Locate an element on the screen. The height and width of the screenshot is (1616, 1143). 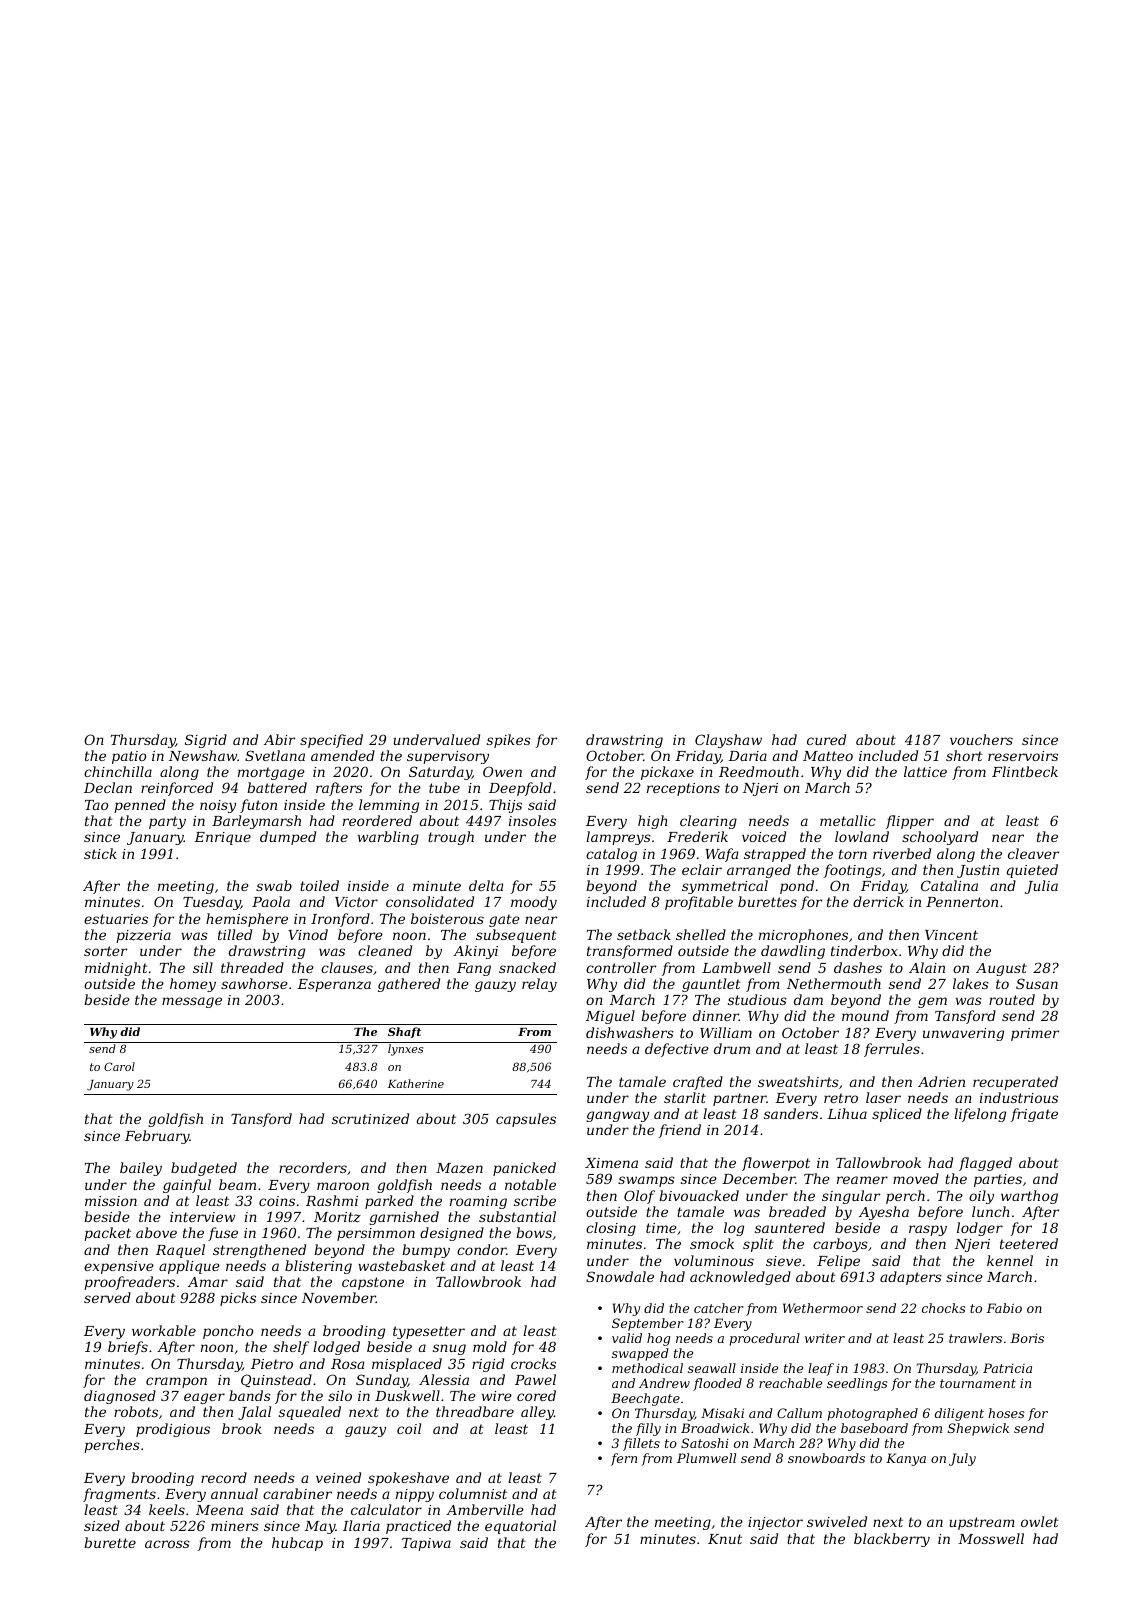
friend is located at coordinates (680, 1131).
